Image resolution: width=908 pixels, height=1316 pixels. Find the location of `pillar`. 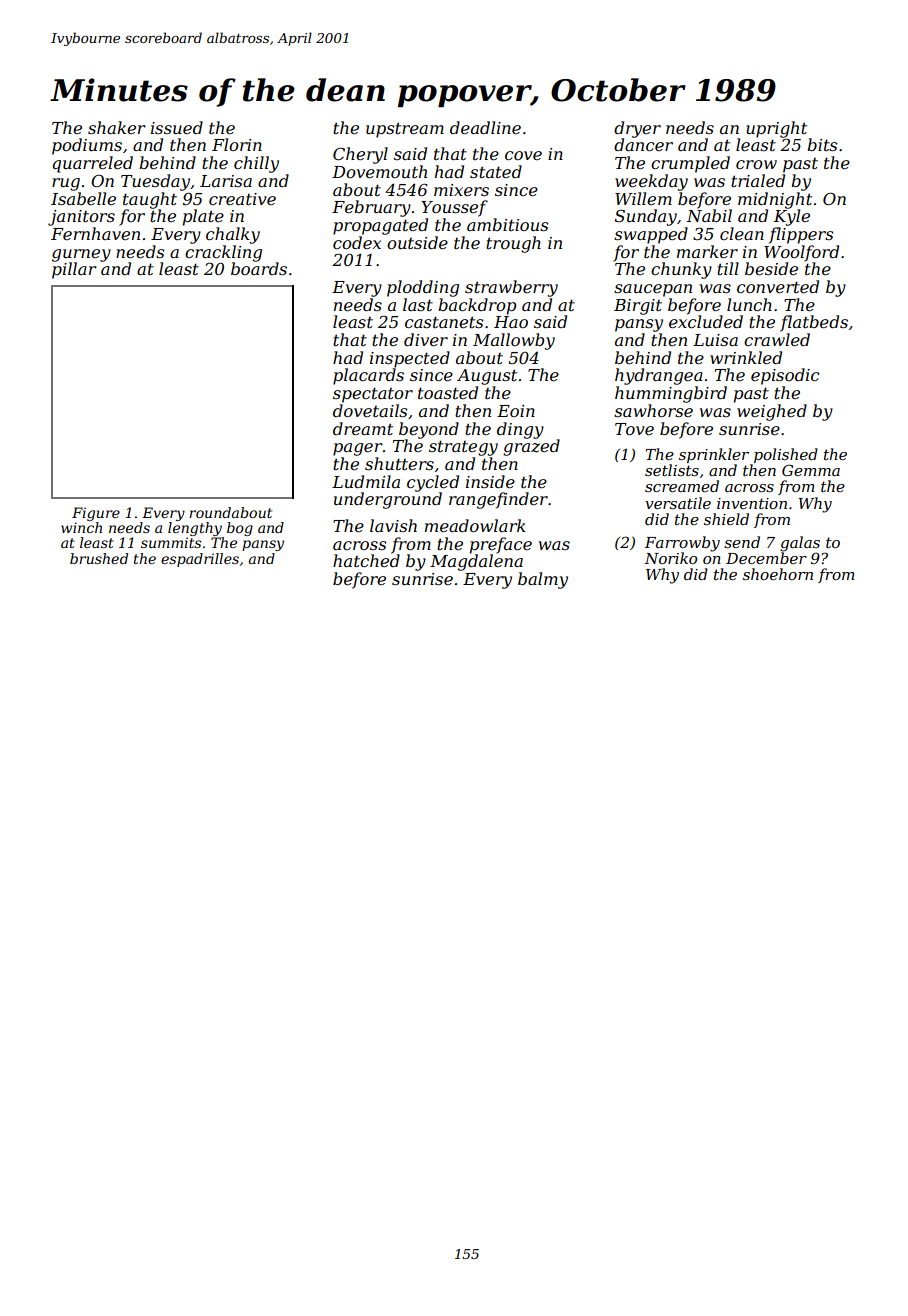

pillar is located at coordinates (74, 270).
